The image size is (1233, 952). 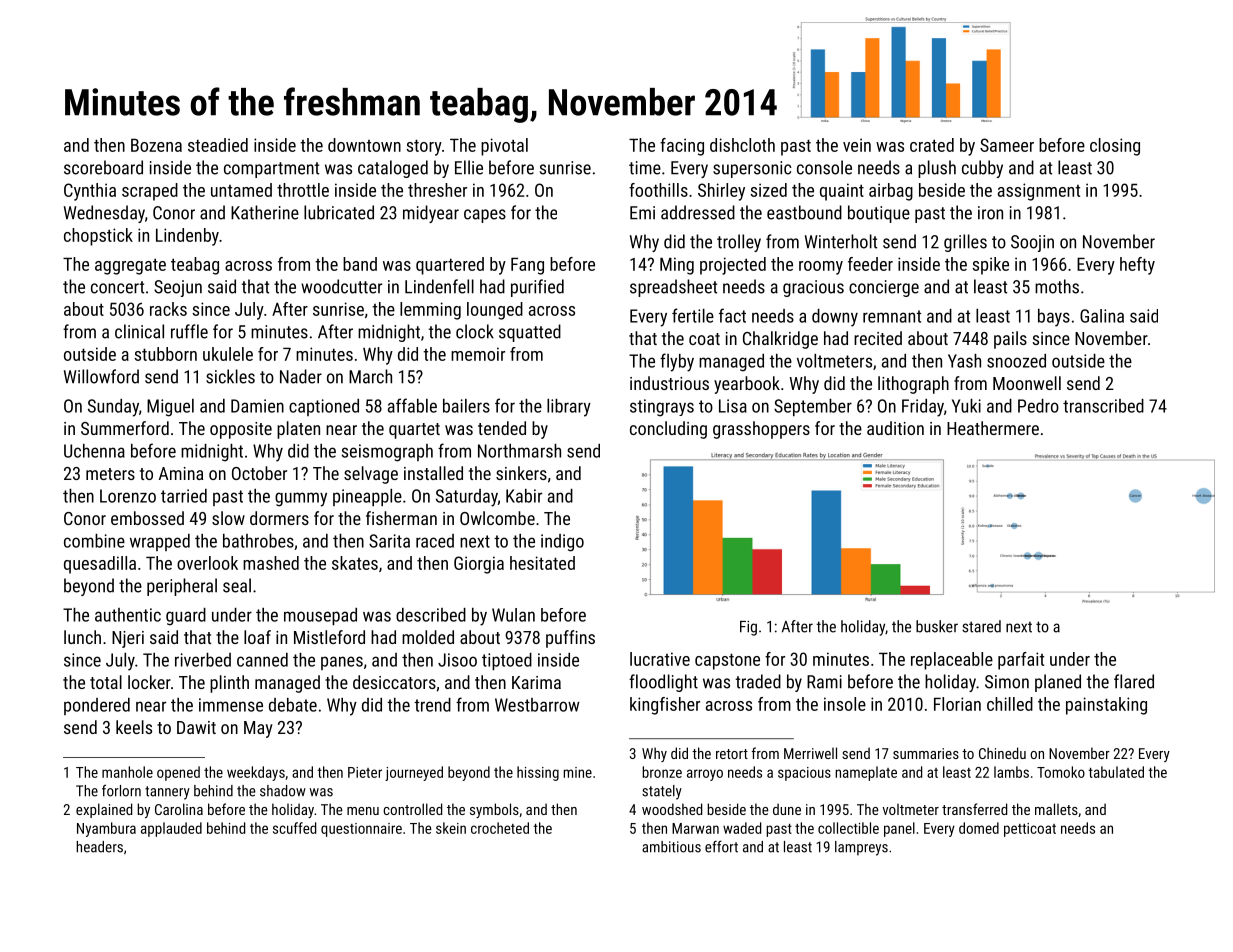 What do you see at coordinates (100, 565) in the screenshot?
I see `quesadilla` at bounding box center [100, 565].
